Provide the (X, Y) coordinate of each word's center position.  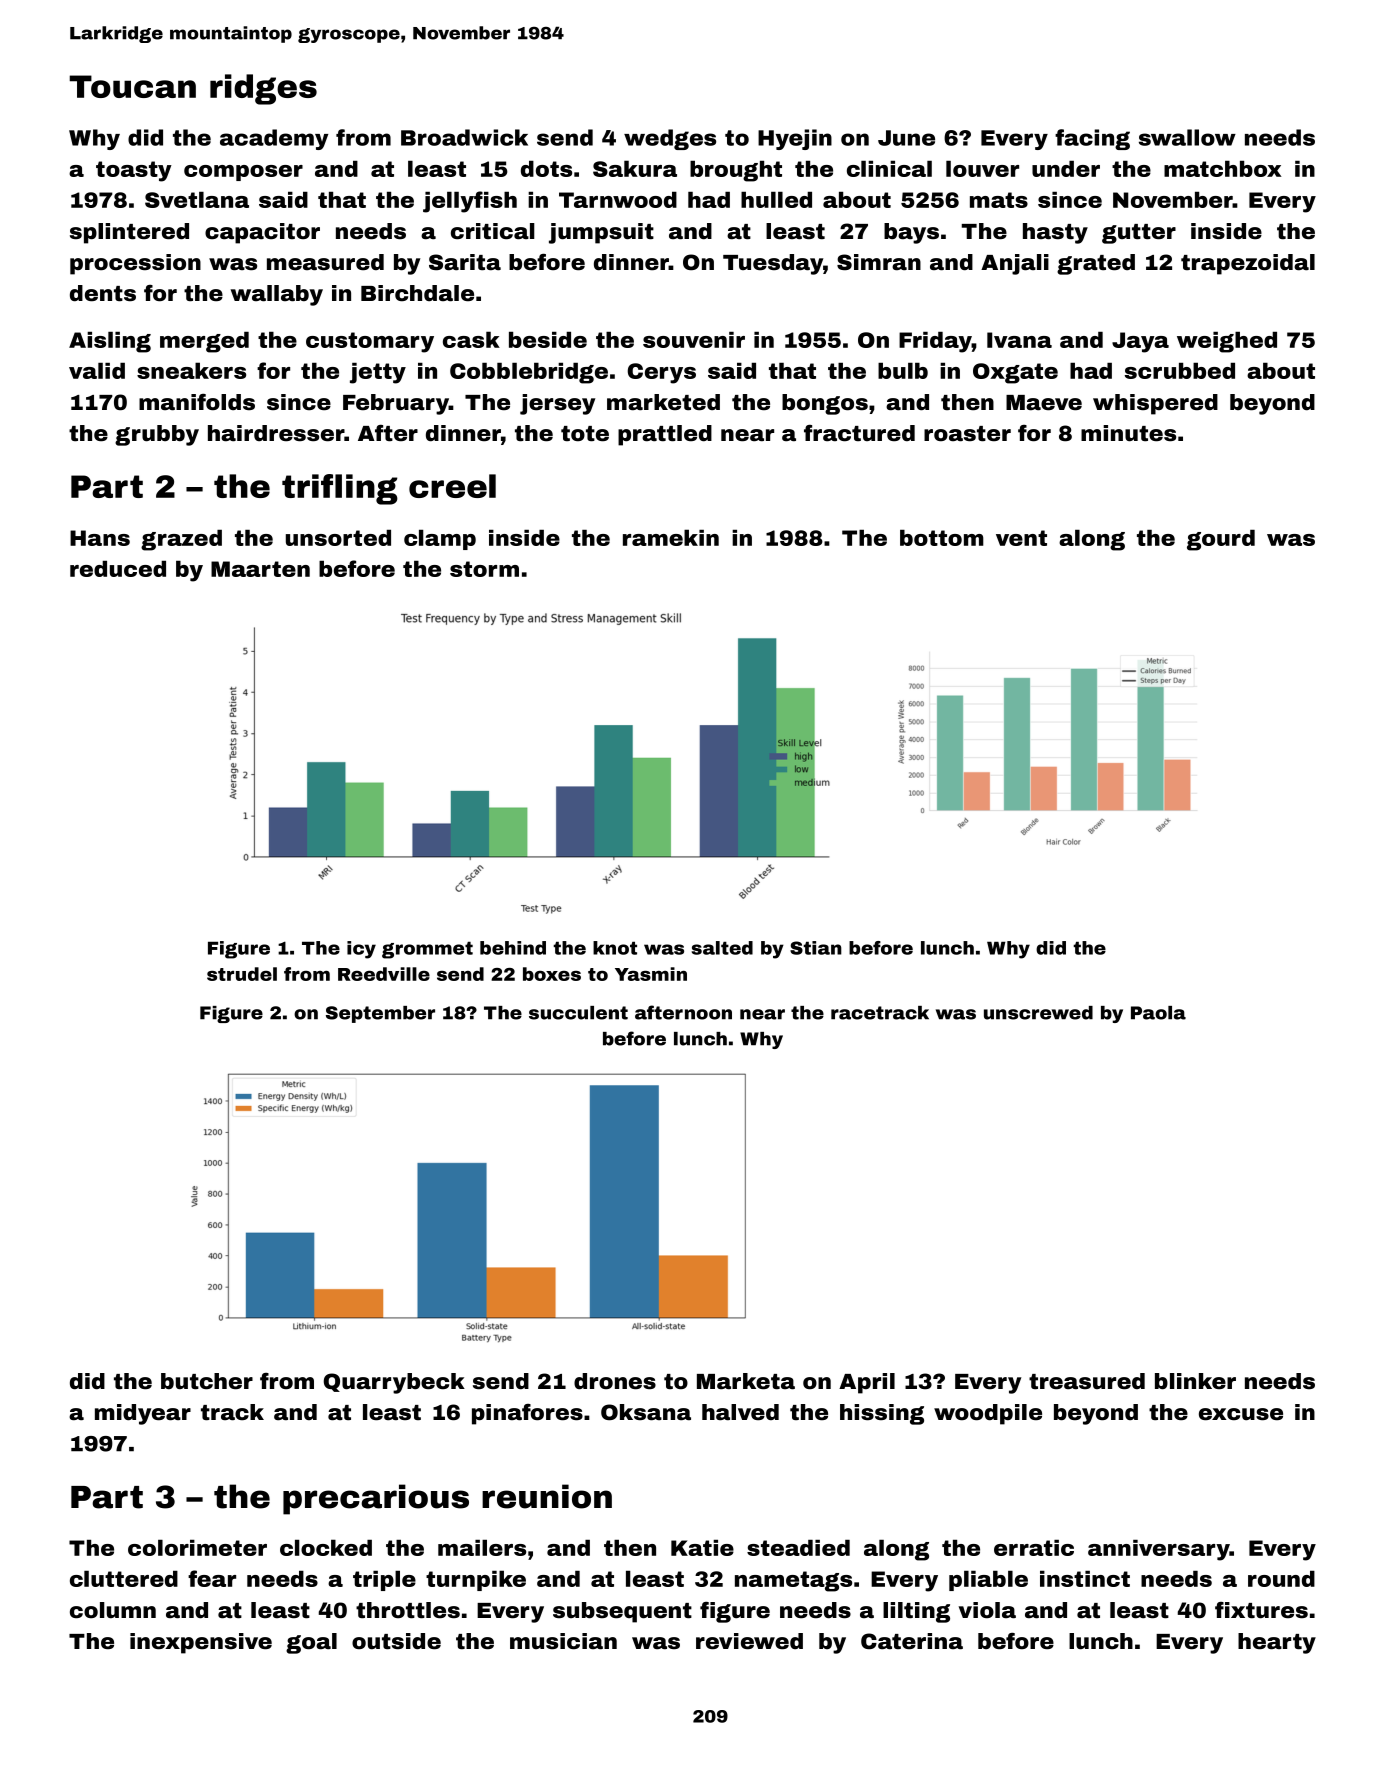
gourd (1221, 540)
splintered (129, 233)
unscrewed (1038, 1013)
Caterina (912, 1641)
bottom (942, 538)
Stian (816, 948)
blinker (1195, 1381)
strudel (242, 974)
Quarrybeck (394, 1383)
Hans (100, 538)
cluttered (124, 1579)
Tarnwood (618, 200)
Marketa (746, 1381)
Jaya (1140, 342)
